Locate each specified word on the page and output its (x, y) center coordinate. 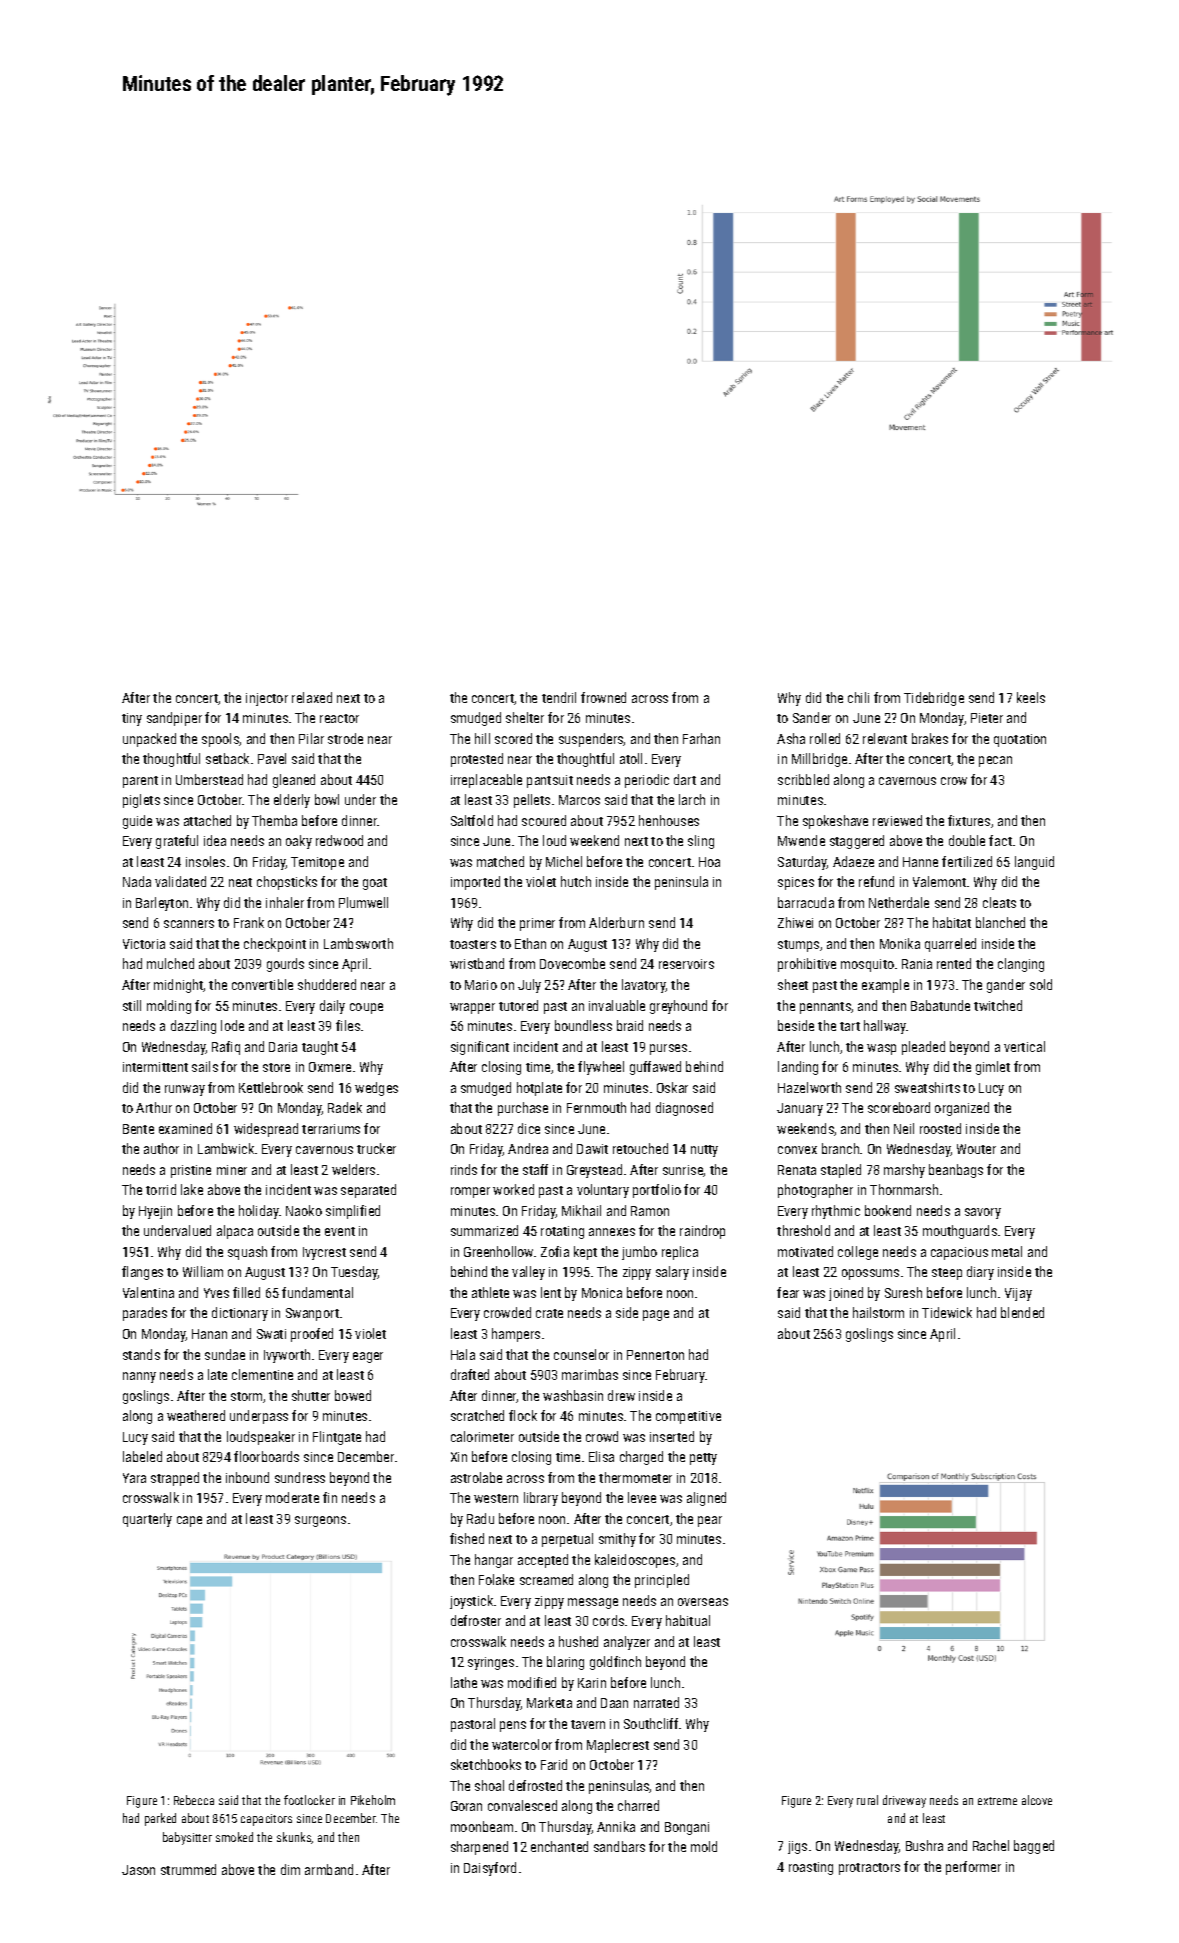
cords (608, 1620)
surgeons (320, 1521)
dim (290, 1869)
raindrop (702, 1232)
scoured (544, 820)
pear (710, 1521)
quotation (1020, 740)
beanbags (956, 1171)
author (161, 1148)
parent (140, 782)
